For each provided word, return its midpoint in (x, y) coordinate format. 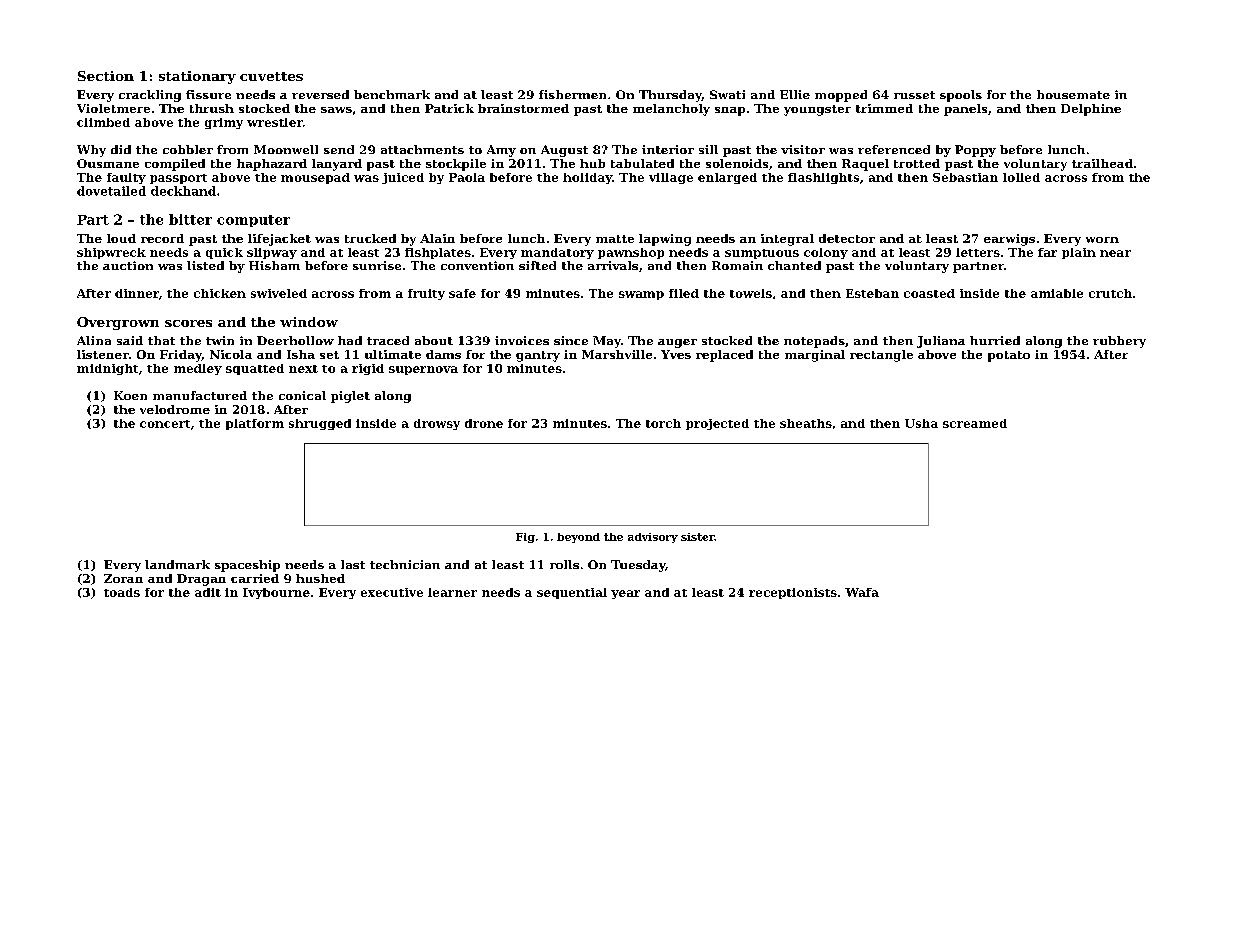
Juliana (941, 342)
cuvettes (271, 76)
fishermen (572, 94)
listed (205, 265)
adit (208, 592)
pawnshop (631, 253)
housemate (1073, 94)
